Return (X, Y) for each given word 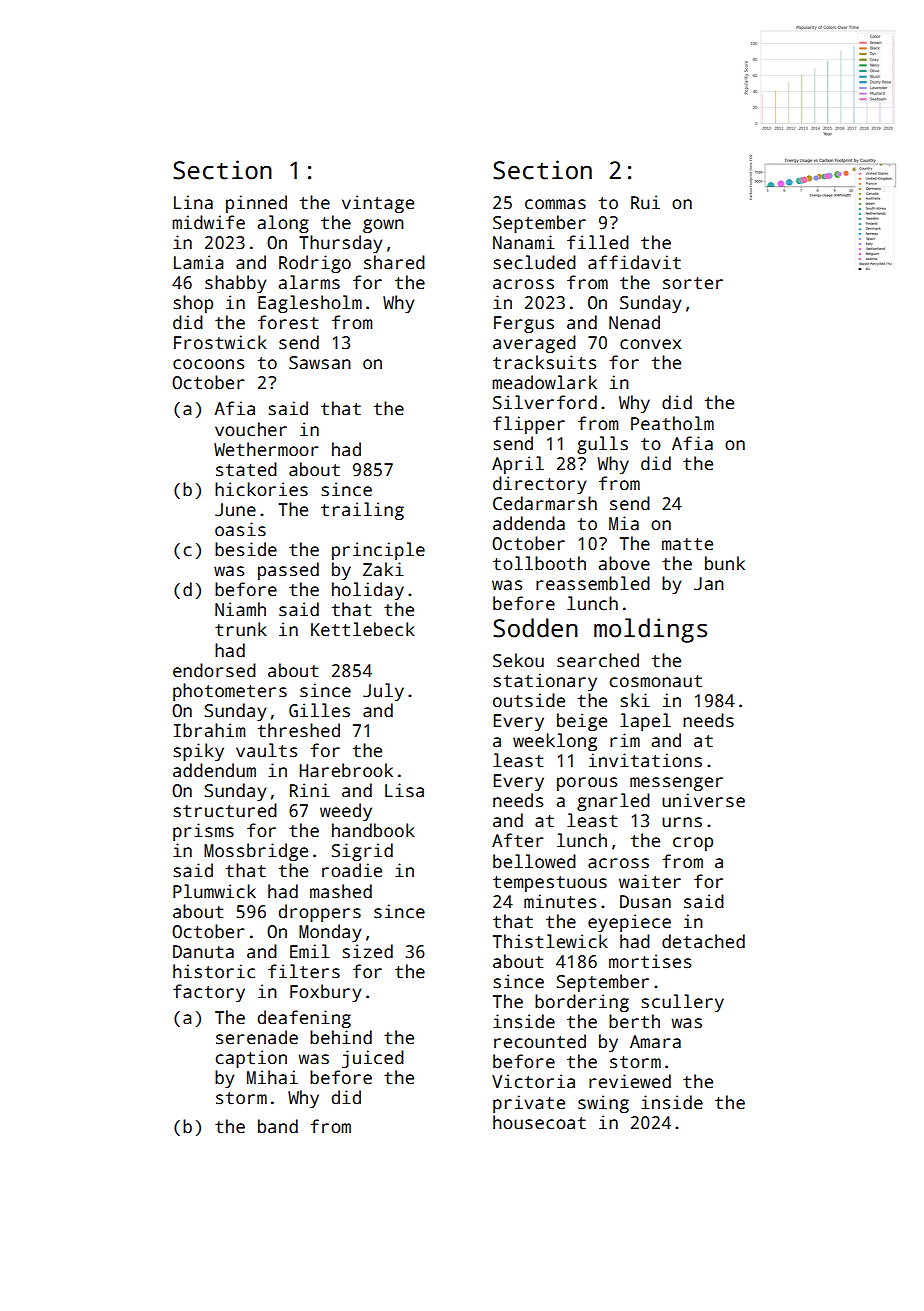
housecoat (539, 1122)
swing (603, 1104)
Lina (193, 202)
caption (251, 1059)
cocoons (208, 364)
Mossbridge (256, 852)
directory (540, 485)
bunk (725, 563)
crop (693, 844)
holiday (368, 591)
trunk (241, 629)
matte (687, 544)
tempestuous (550, 884)
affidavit (634, 262)
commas (555, 204)
